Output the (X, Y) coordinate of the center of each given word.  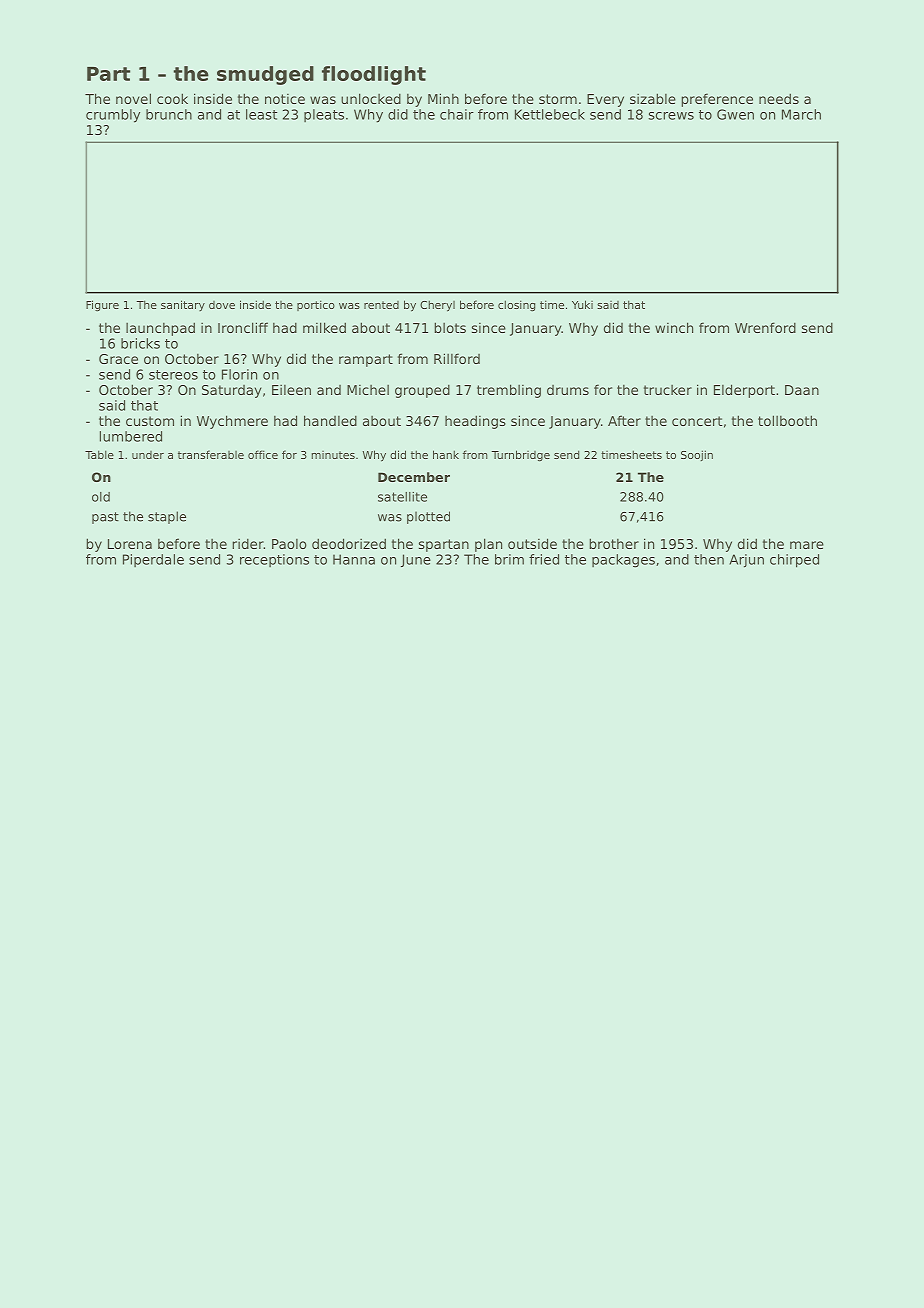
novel (133, 98)
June (416, 560)
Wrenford (765, 327)
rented (381, 305)
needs (779, 98)
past (105, 518)
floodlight (374, 75)
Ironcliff (243, 327)
